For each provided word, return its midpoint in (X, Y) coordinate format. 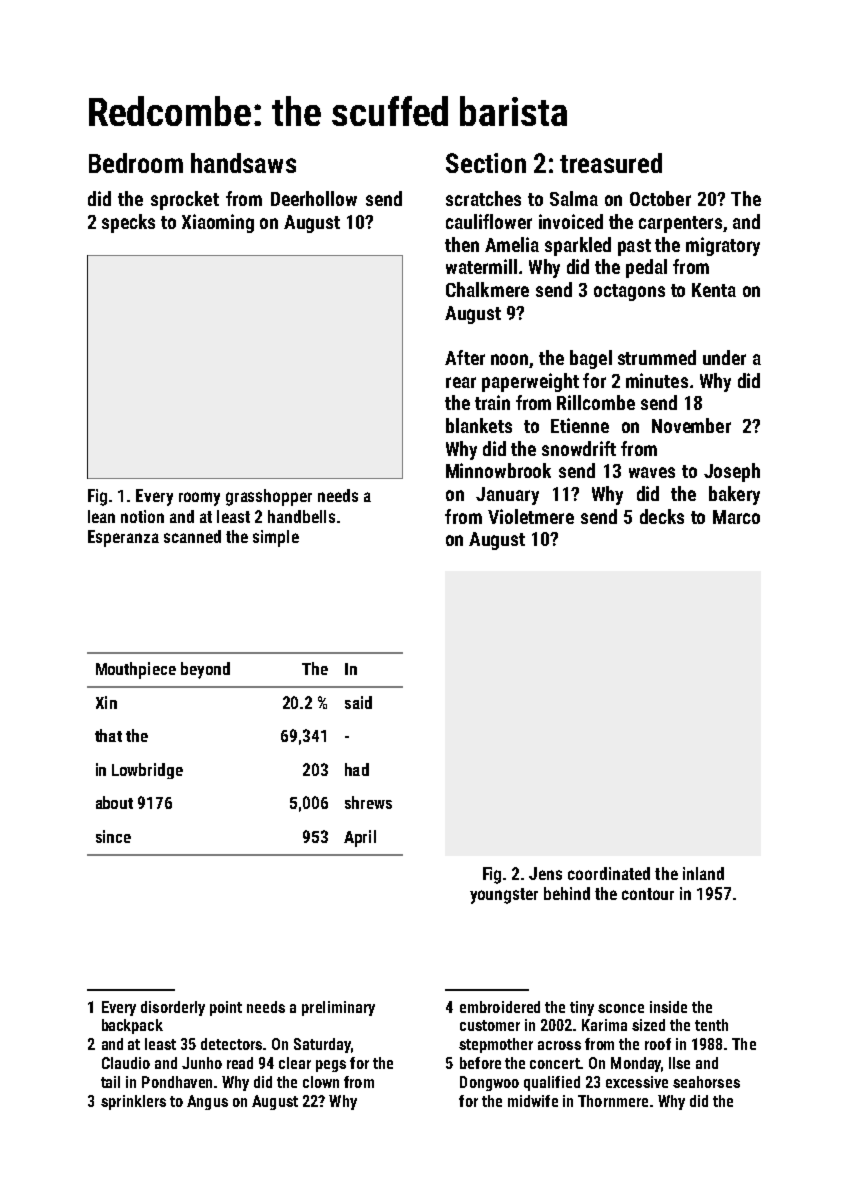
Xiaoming (218, 223)
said (358, 702)
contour (648, 894)
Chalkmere (487, 289)
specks (128, 223)
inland (703, 873)
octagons (629, 292)
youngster (504, 896)
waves (652, 472)
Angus (207, 1102)
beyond (205, 670)
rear (461, 382)
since (113, 836)
